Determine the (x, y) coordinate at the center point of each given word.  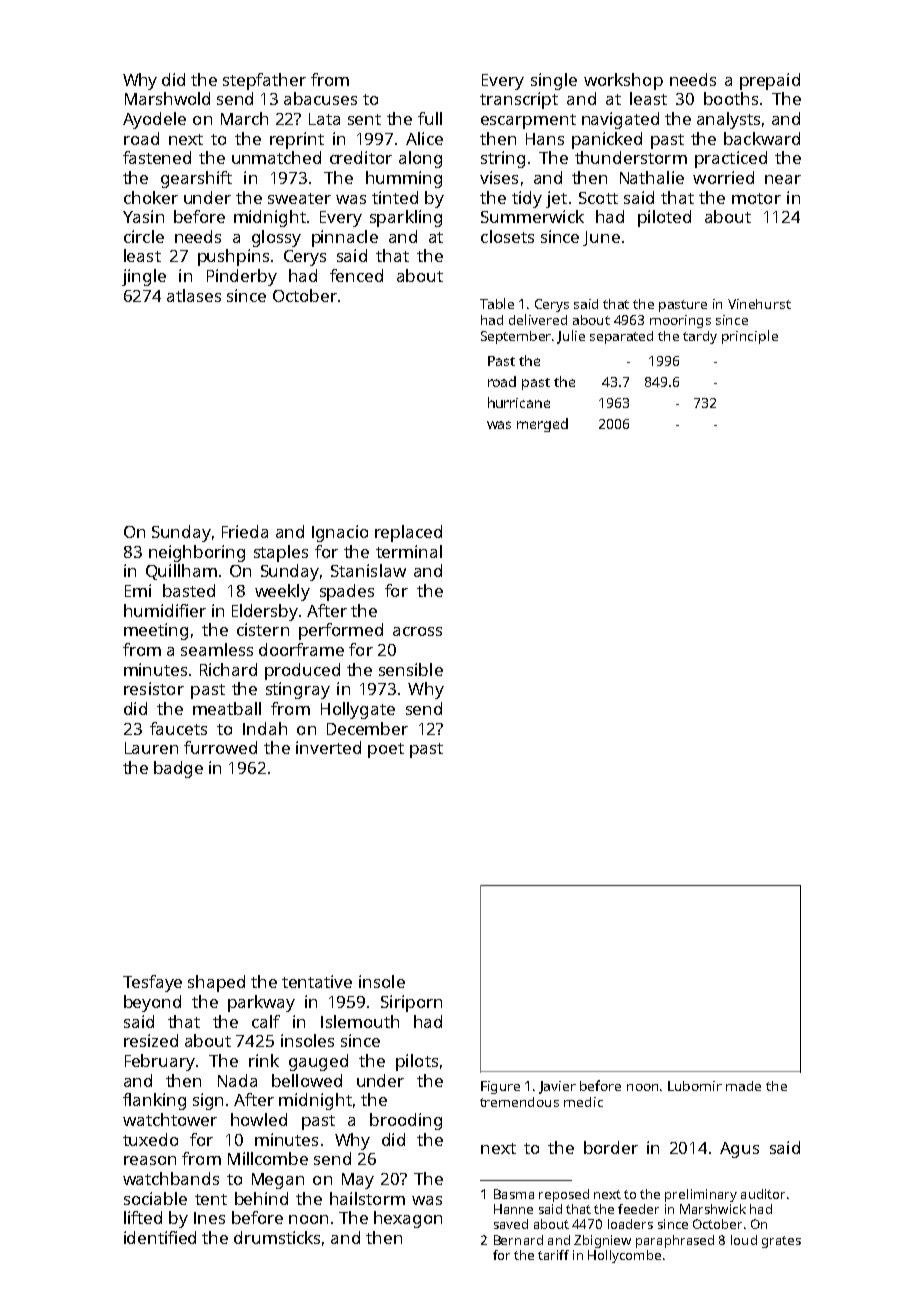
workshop (623, 81)
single (554, 81)
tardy (700, 337)
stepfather (264, 81)
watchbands (171, 1178)
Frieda (245, 531)
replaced (408, 533)
